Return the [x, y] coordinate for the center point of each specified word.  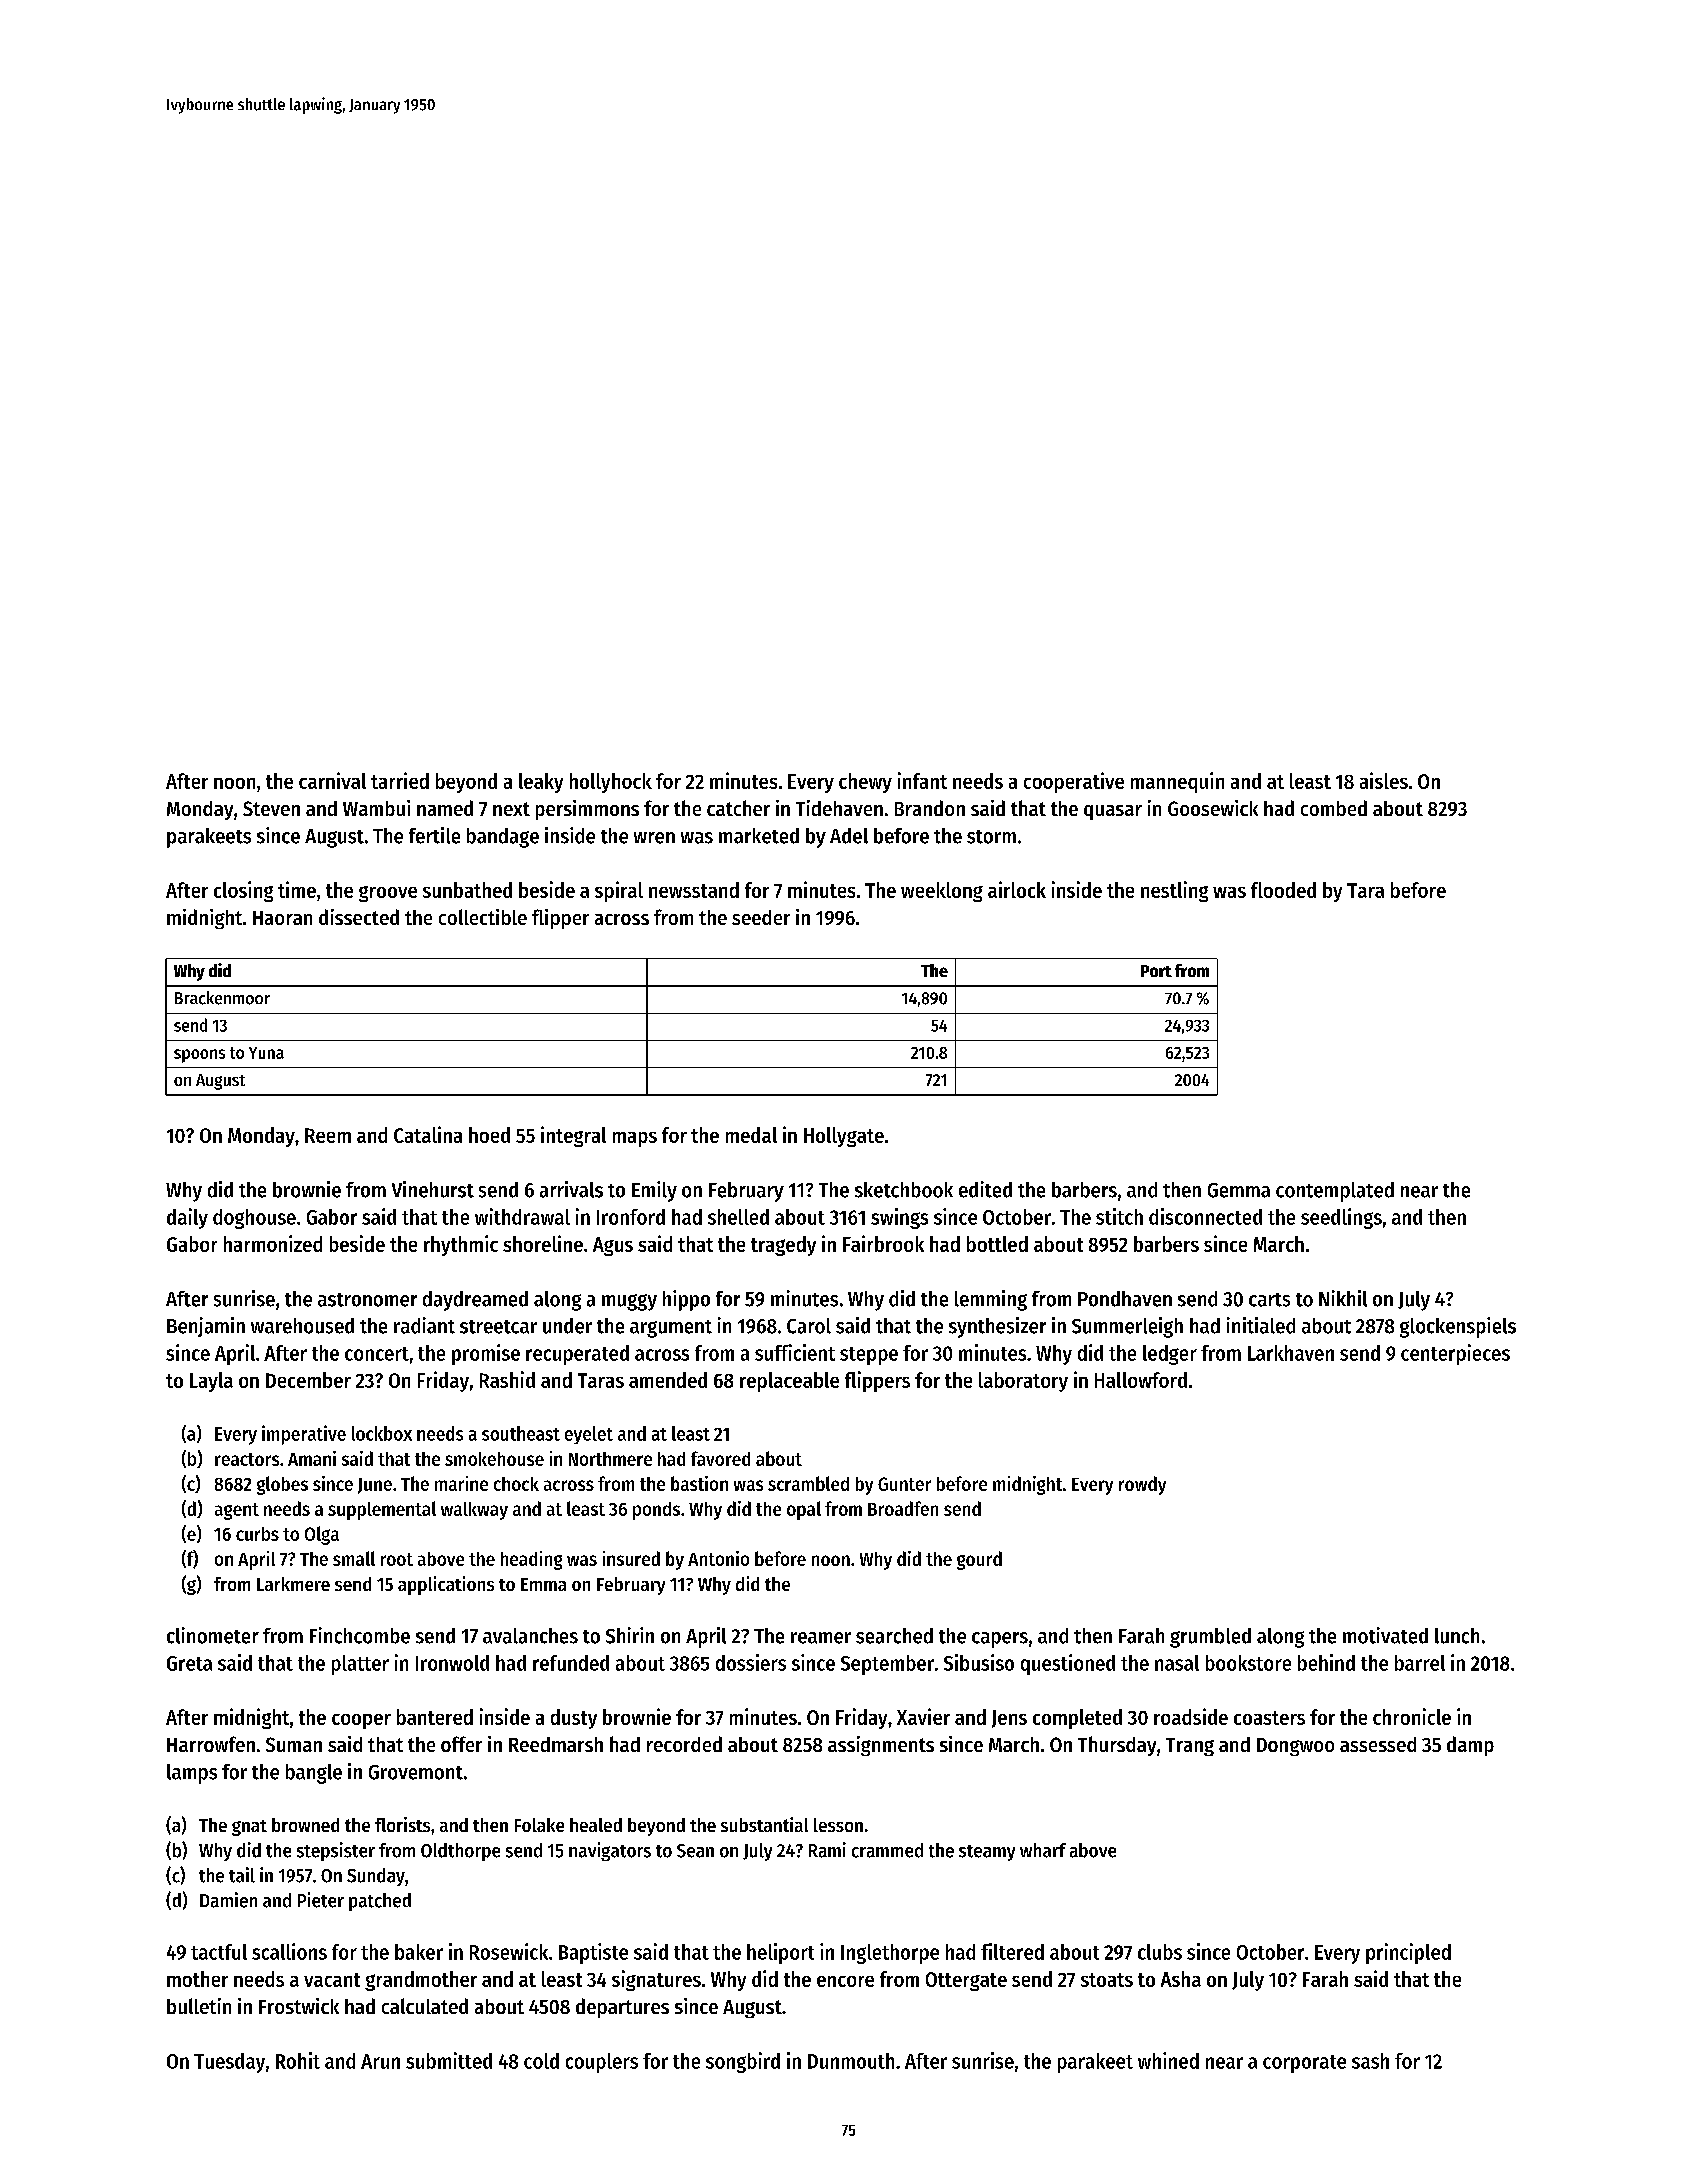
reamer [821, 1638]
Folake [539, 1825]
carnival [332, 780]
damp [1470, 1746]
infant [922, 780]
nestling [1174, 891]
